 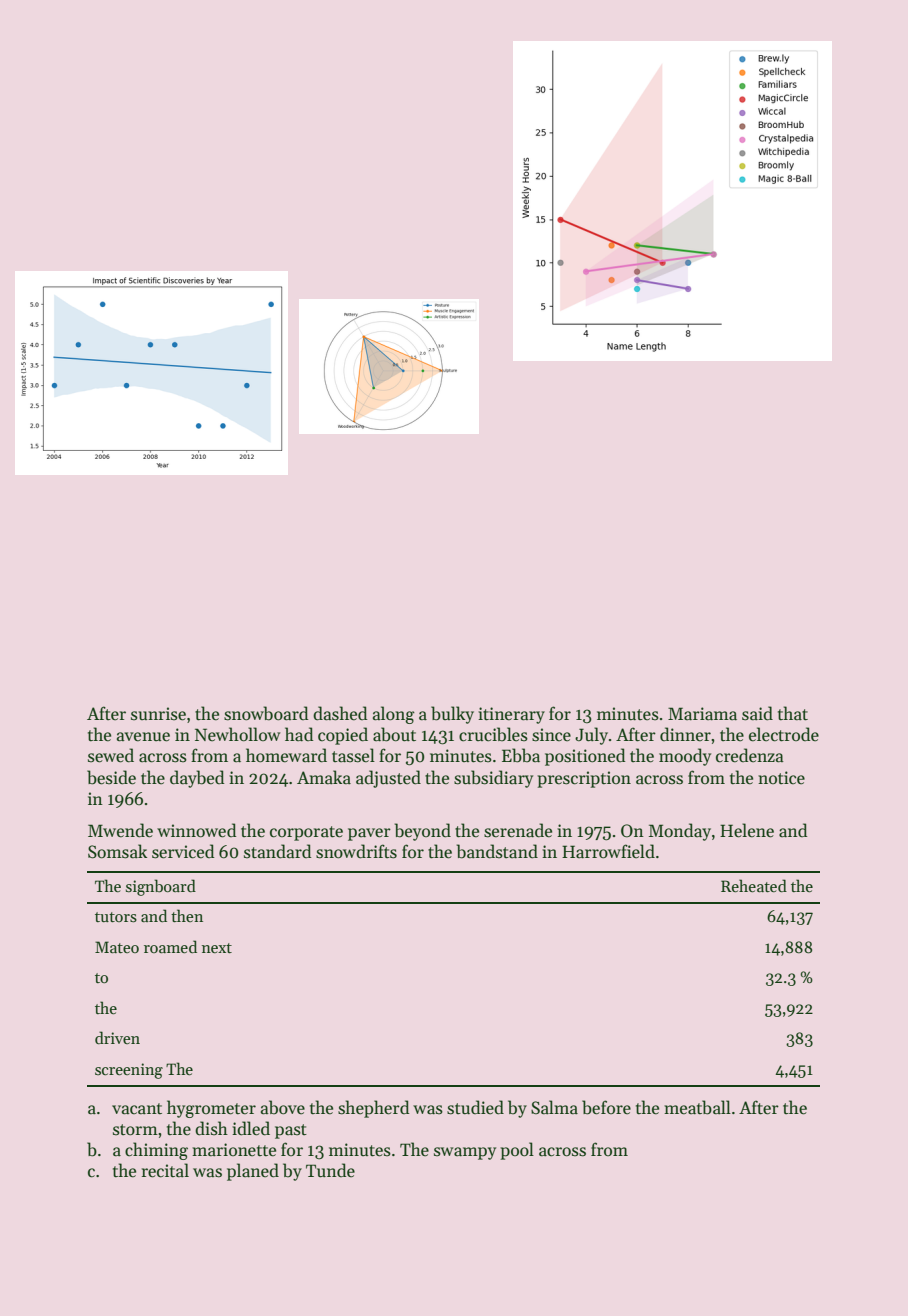 What do you see at coordinates (161, 887) in the page?
I see `signboard` at bounding box center [161, 887].
